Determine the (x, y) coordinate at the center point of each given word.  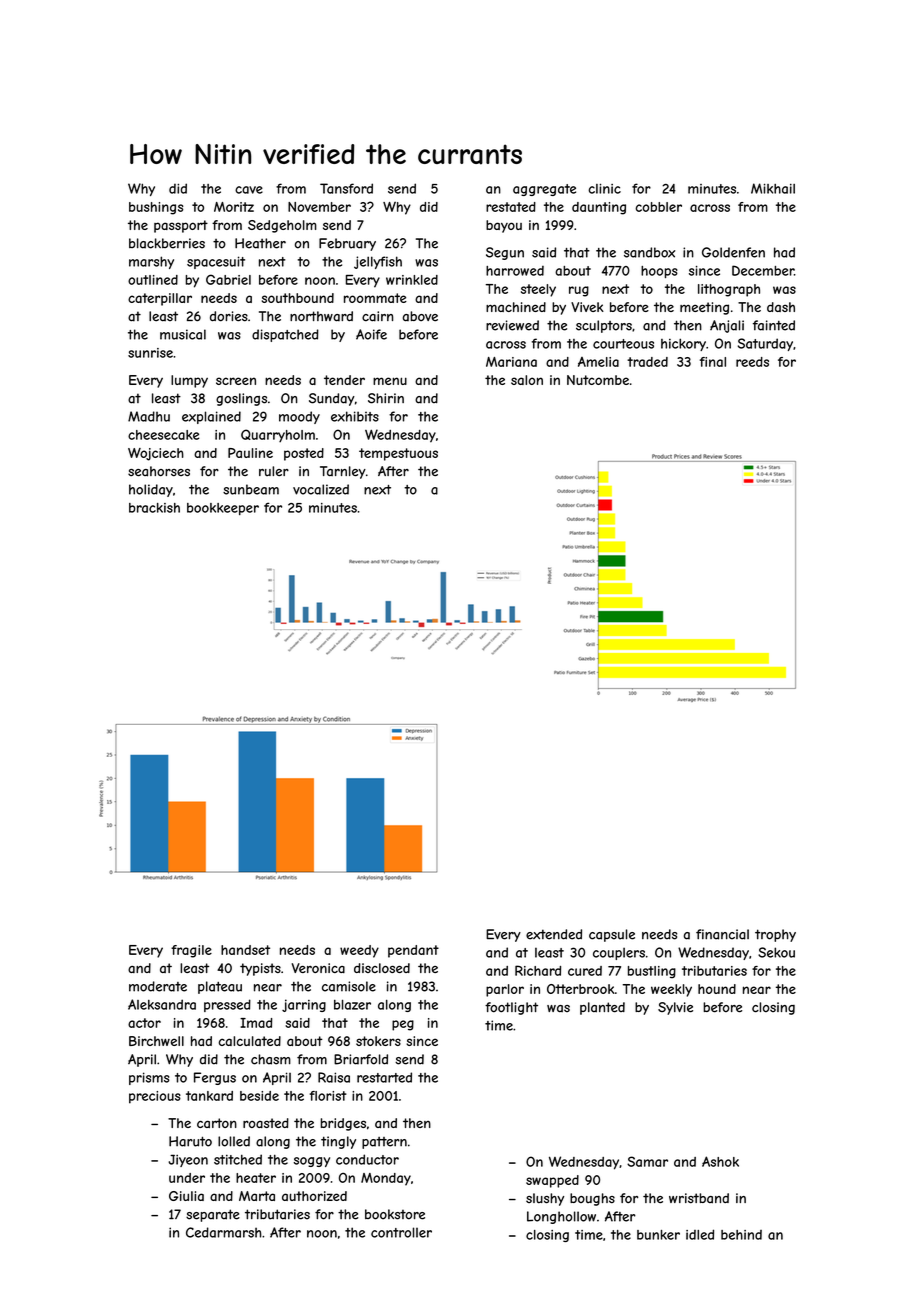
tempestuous (398, 454)
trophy (775, 935)
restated (511, 207)
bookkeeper (223, 509)
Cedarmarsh (224, 1232)
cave (249, 190)
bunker (658, 1235)
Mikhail (773, 188)
